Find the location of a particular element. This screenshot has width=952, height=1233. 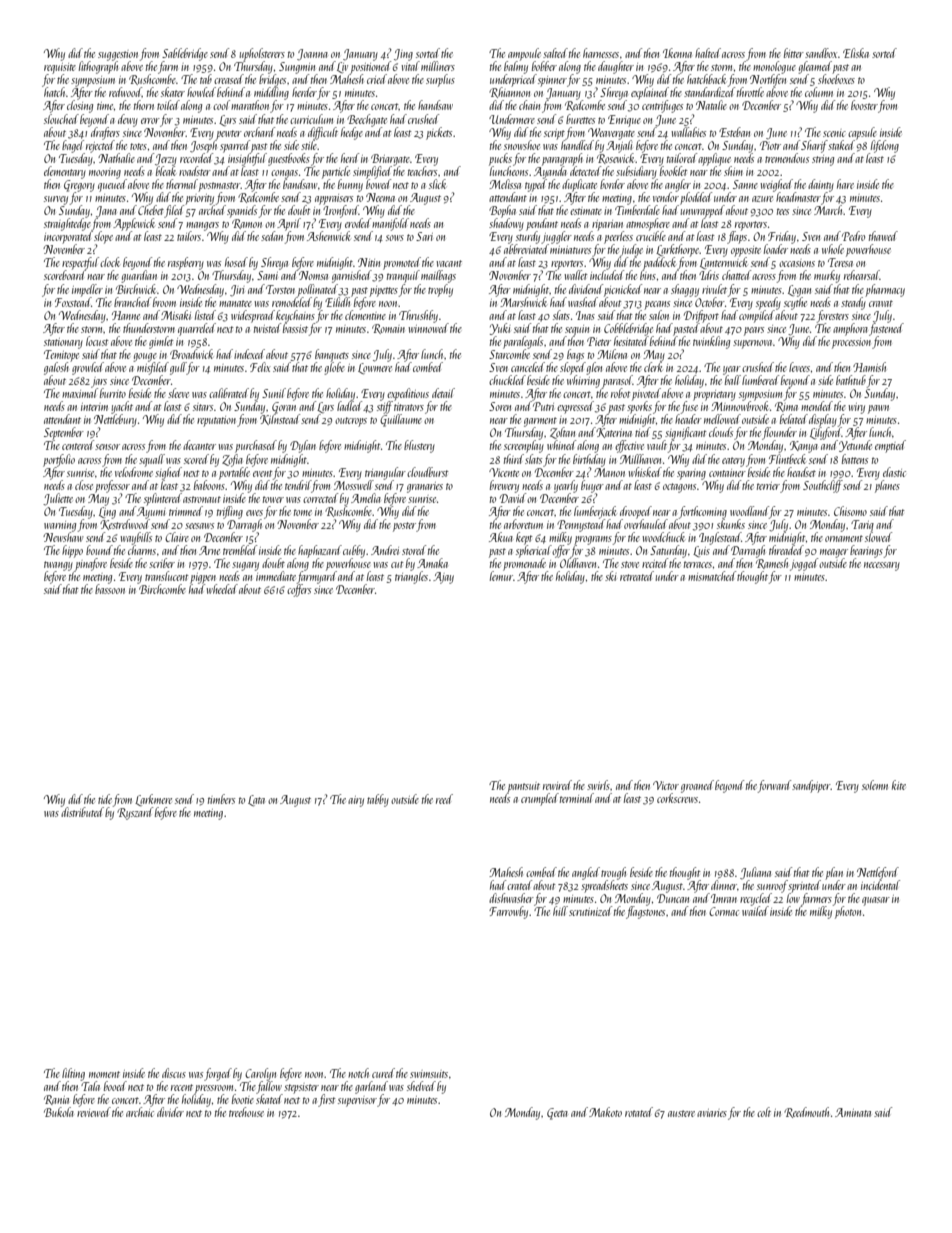

cloudburst is located at coordinates (428, 472).
